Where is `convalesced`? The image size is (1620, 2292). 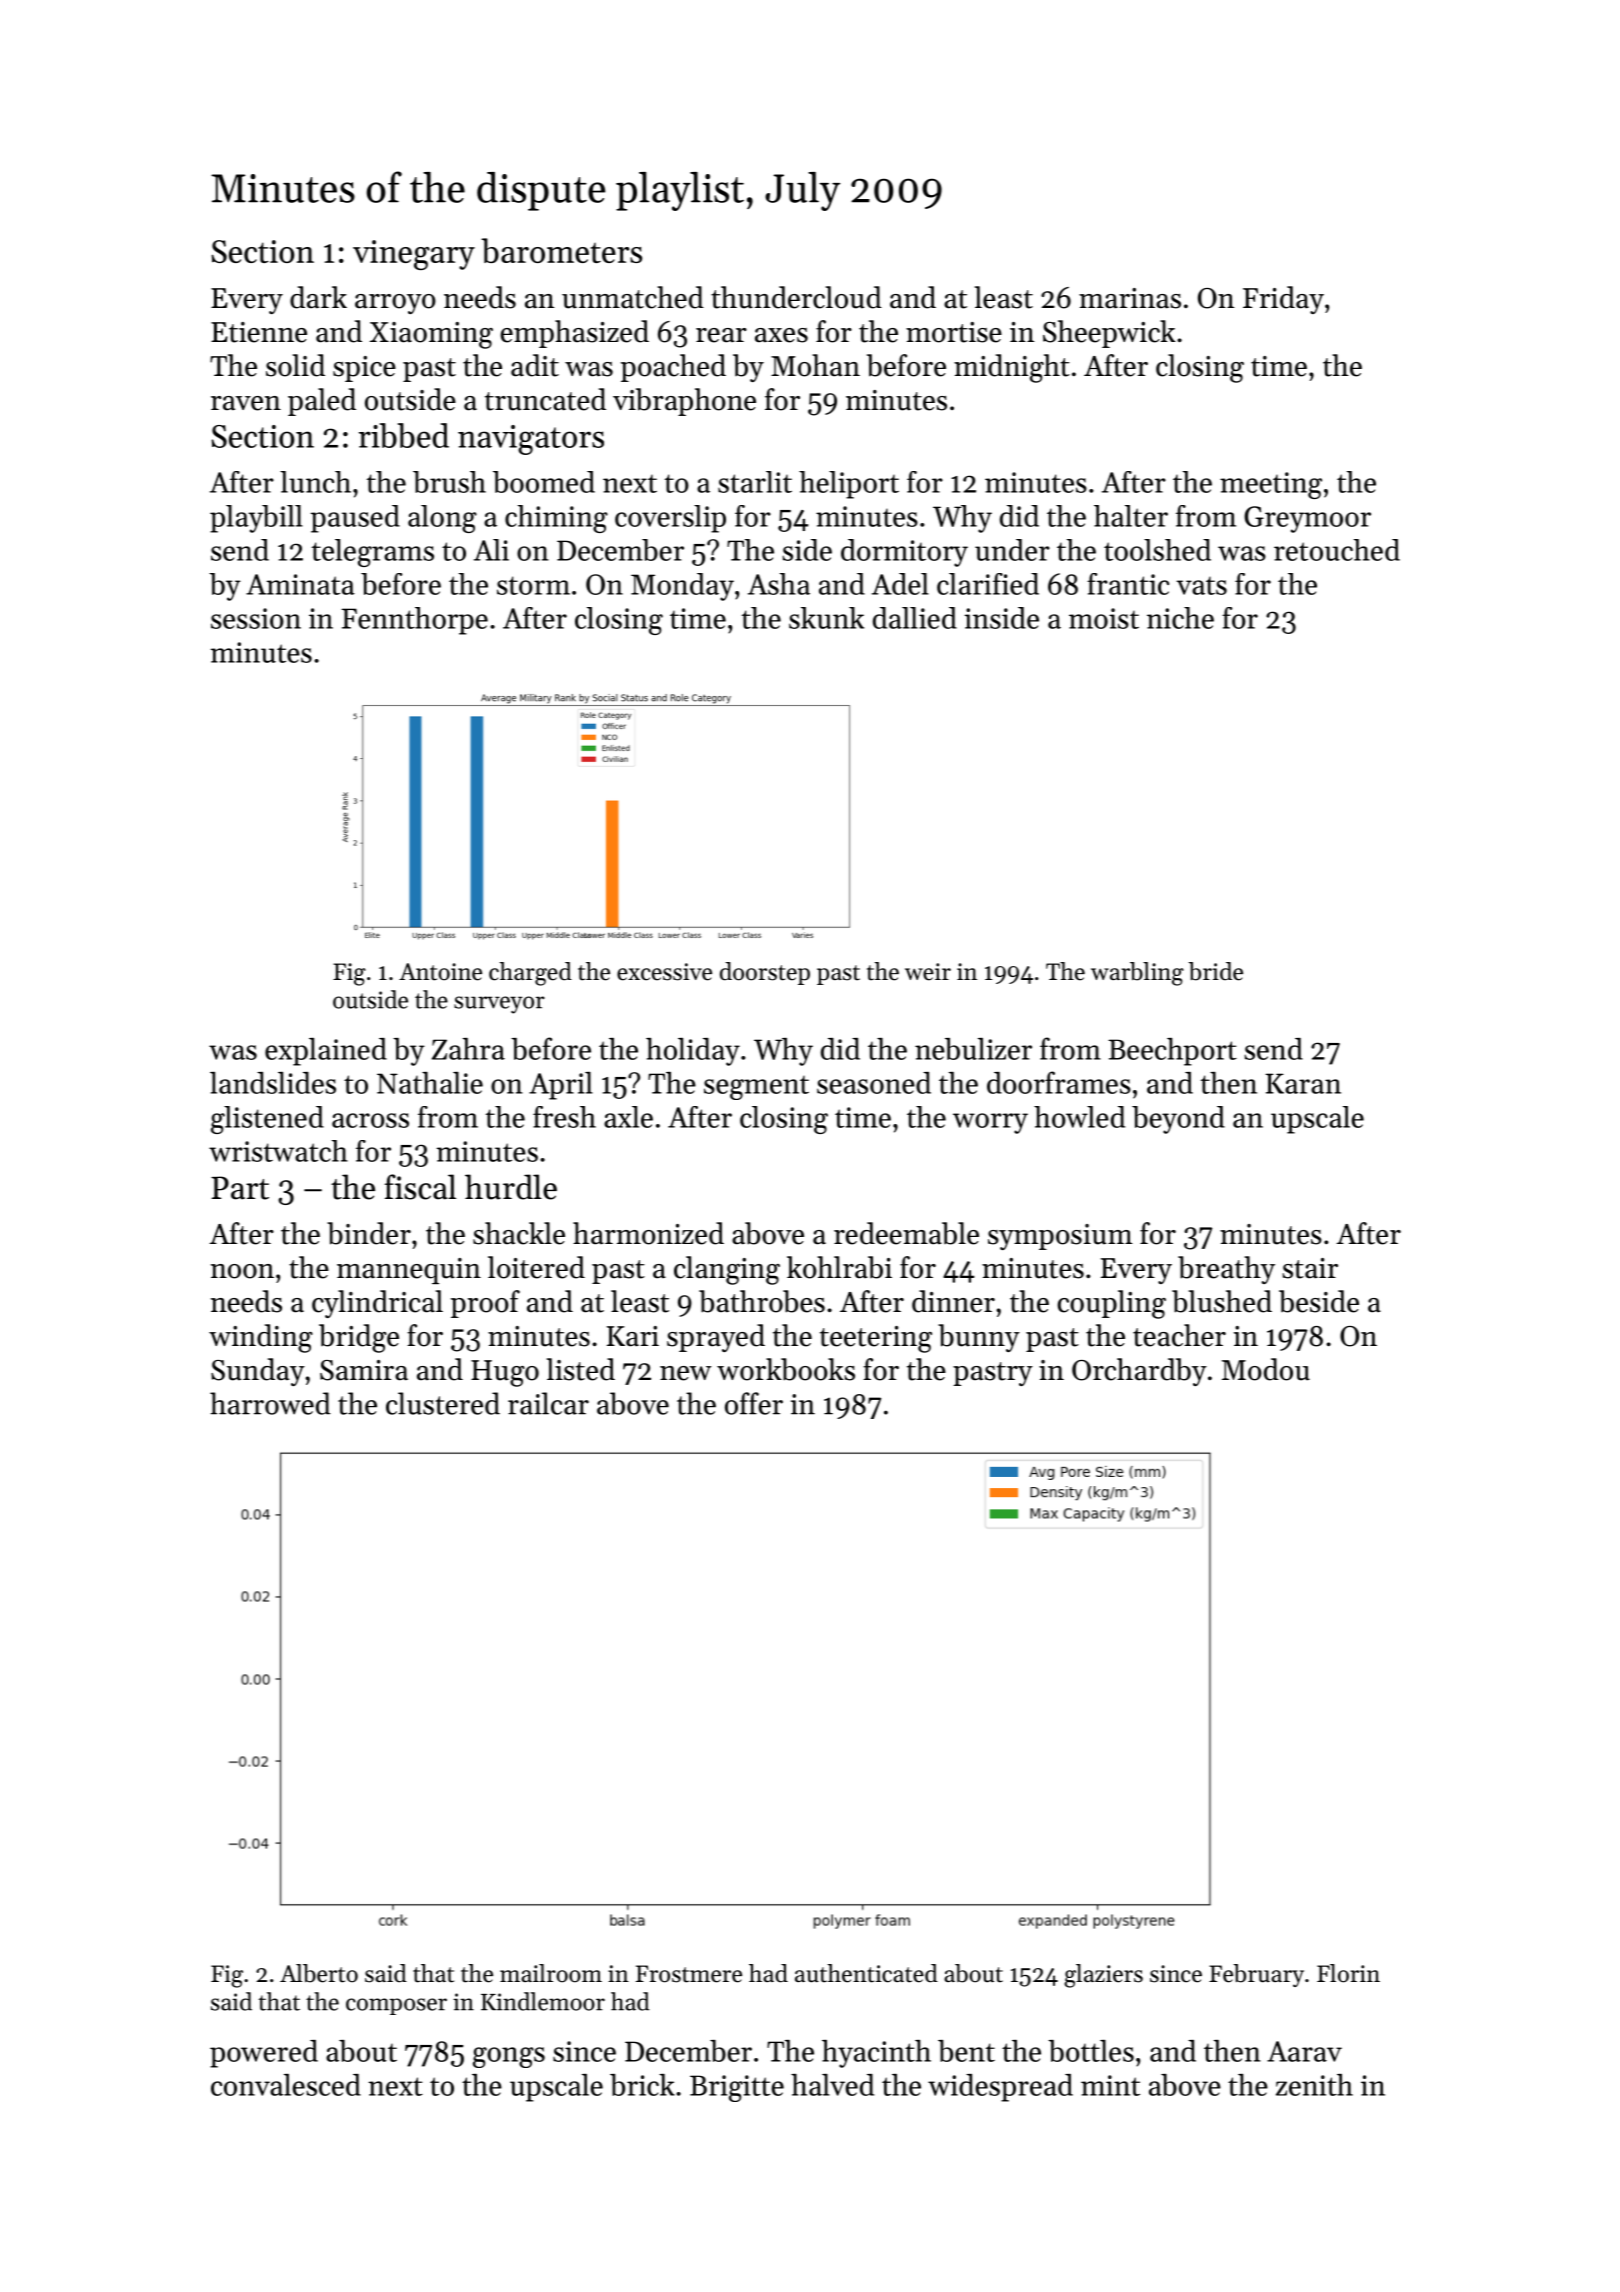 convalesced is located at coordinates (286, 2085).
